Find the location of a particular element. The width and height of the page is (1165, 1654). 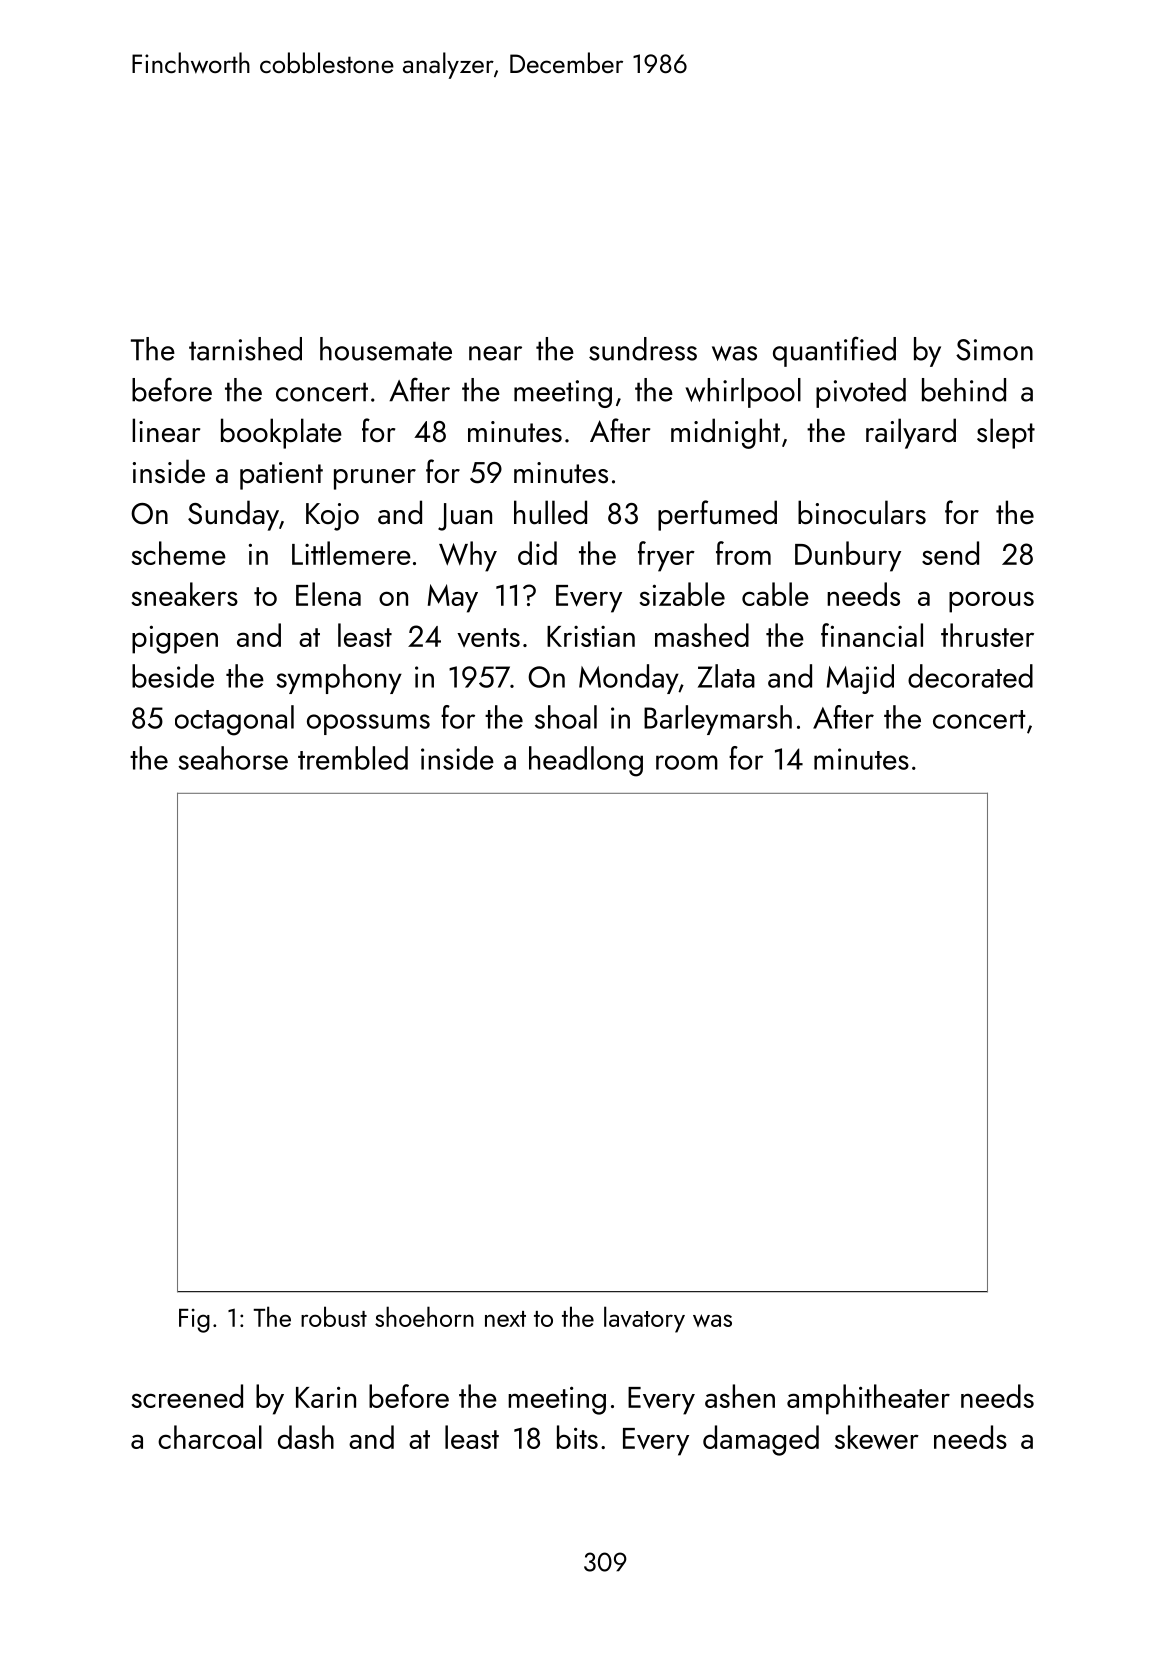

sundress is located at coordinates (643, 349).
